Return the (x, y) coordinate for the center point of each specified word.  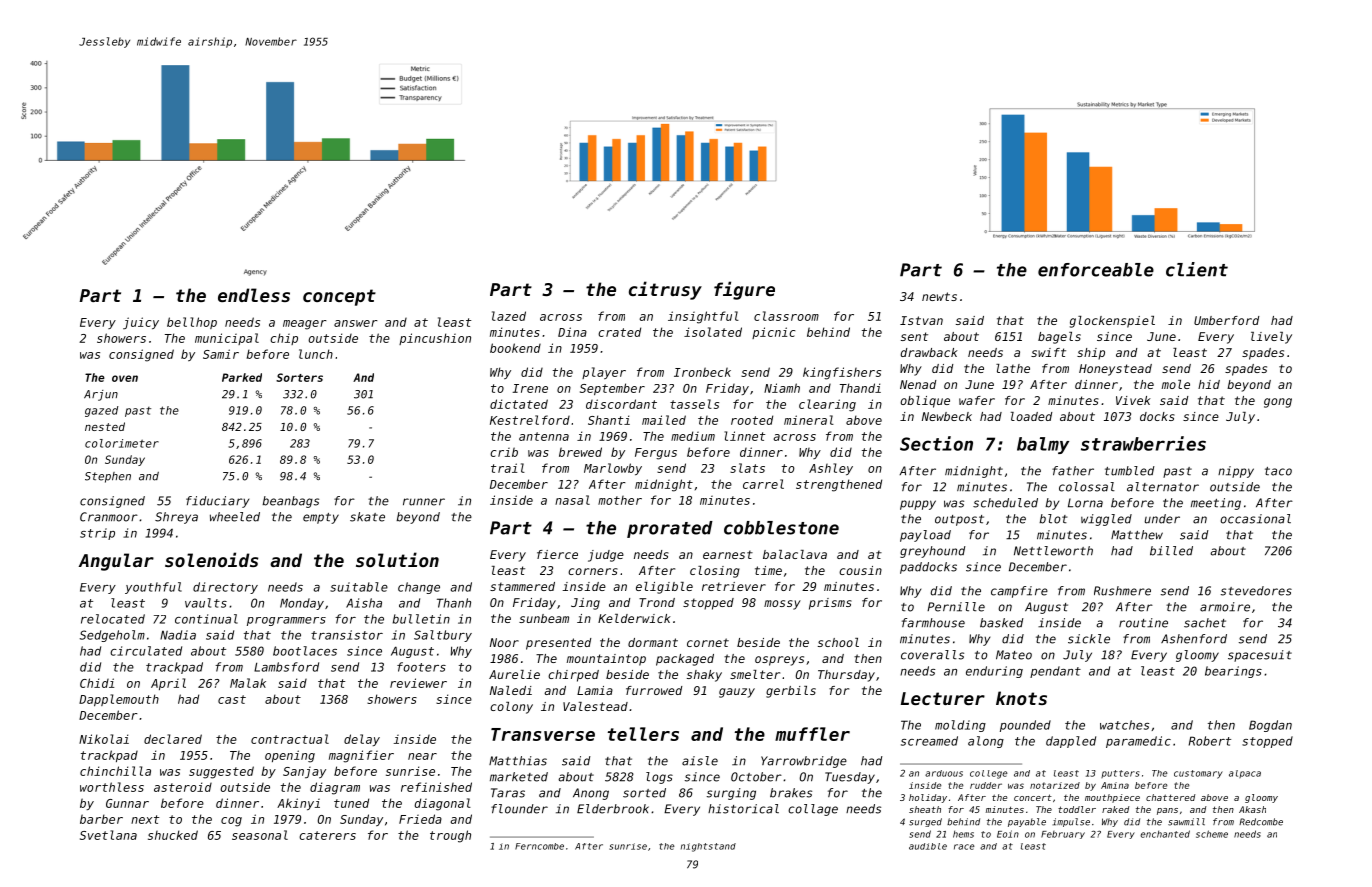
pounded (1025, 726)
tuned (351, 803)
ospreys (779, 661)
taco (1278, 471)
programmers (286, 621)
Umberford (1226, 320)
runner (424, 502)
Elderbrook (613, 809)
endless (254, 295)
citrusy (665, 290)
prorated (670, 529)
